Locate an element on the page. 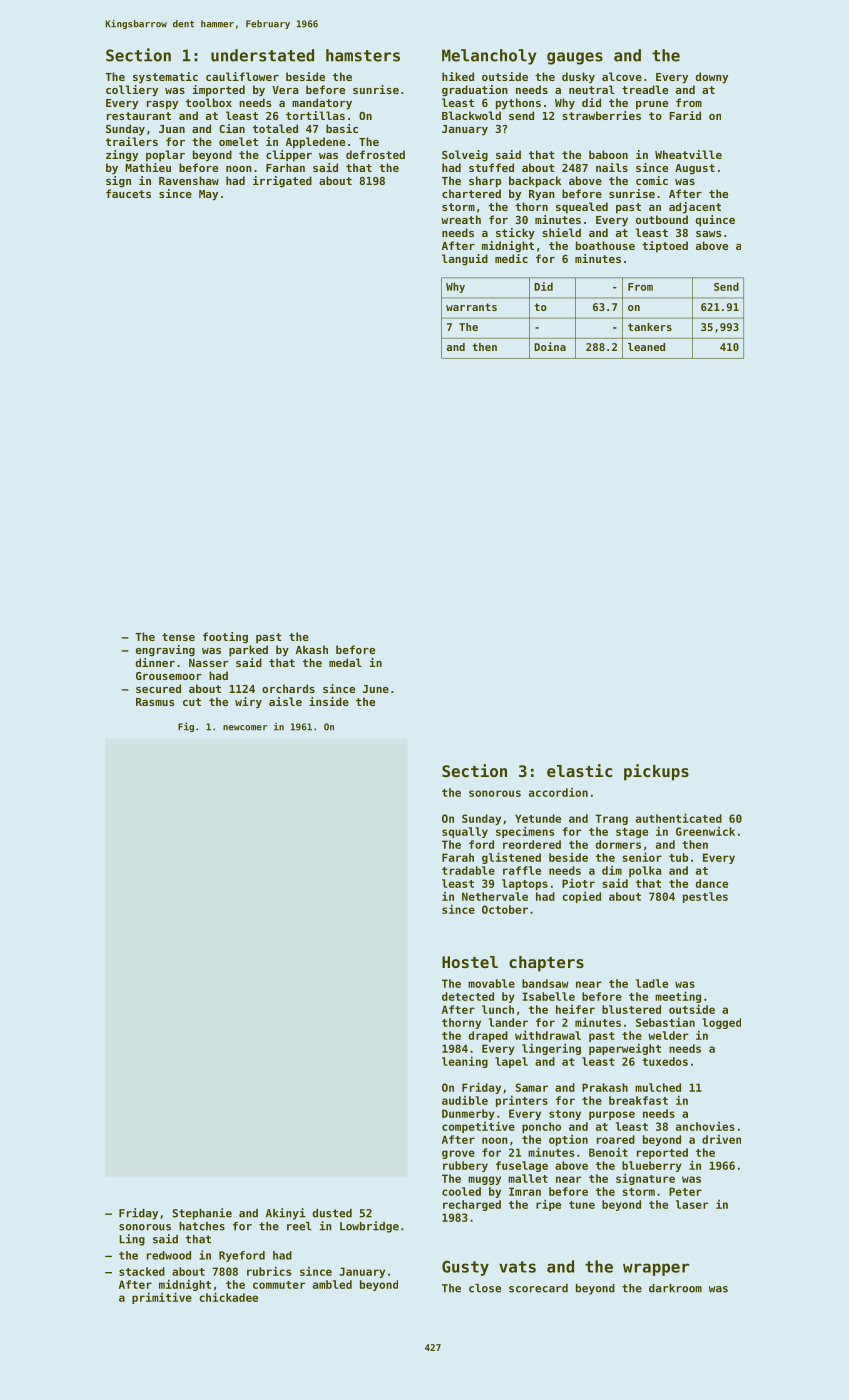 The image size is (849, 1400). faucets is located at coordinates (128, 193).
